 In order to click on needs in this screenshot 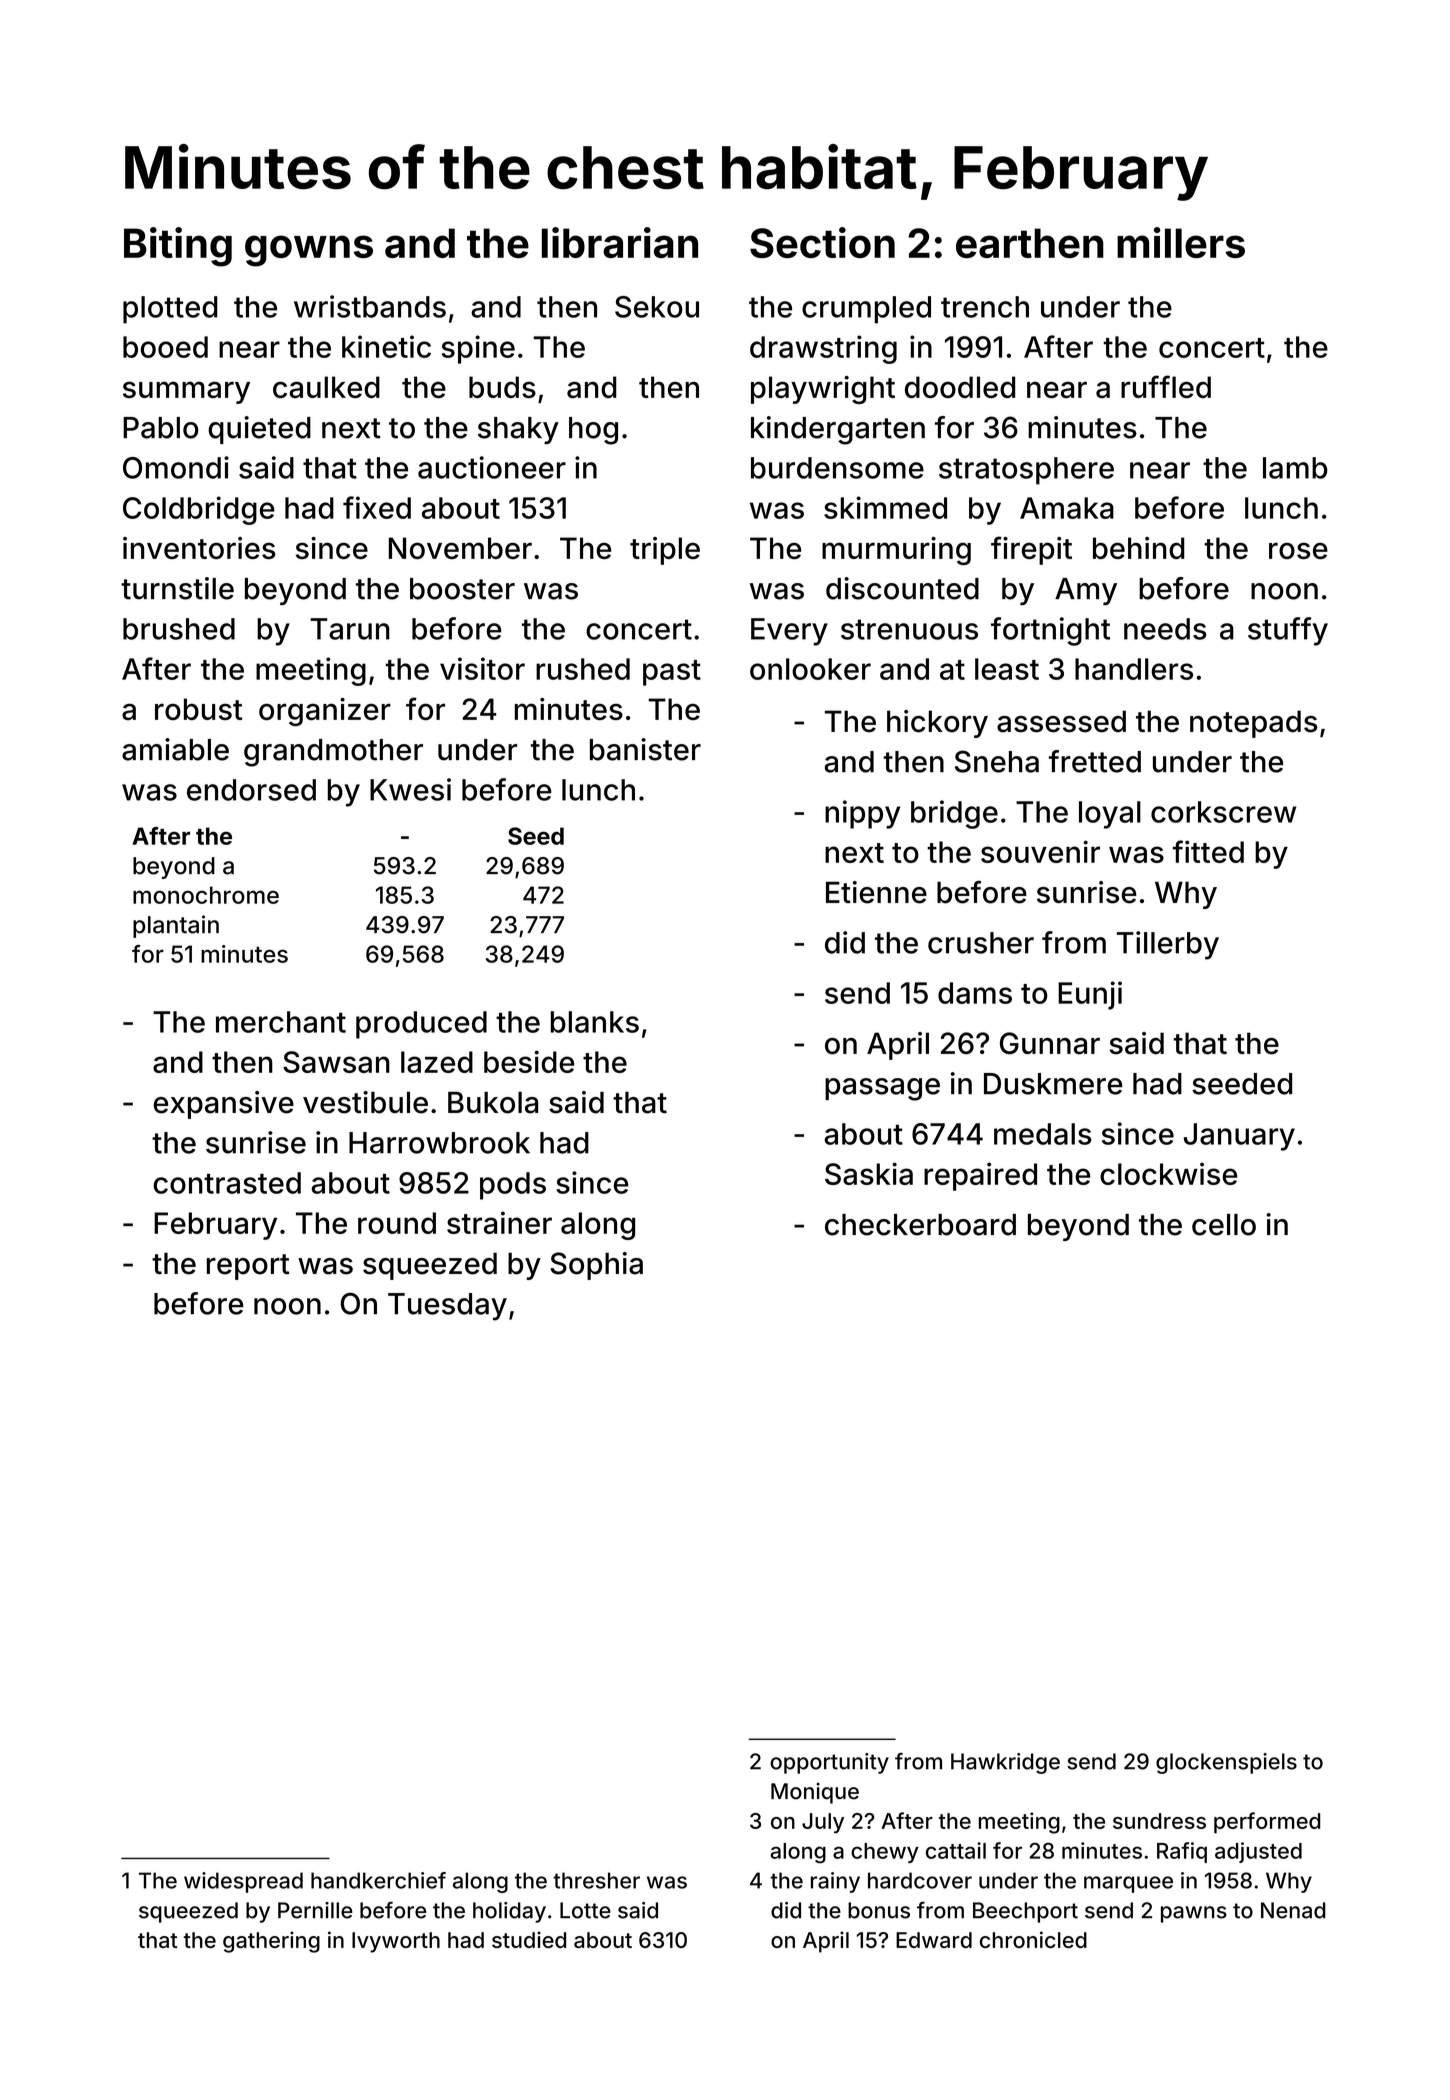, I will do `click(1165, 629)`.
